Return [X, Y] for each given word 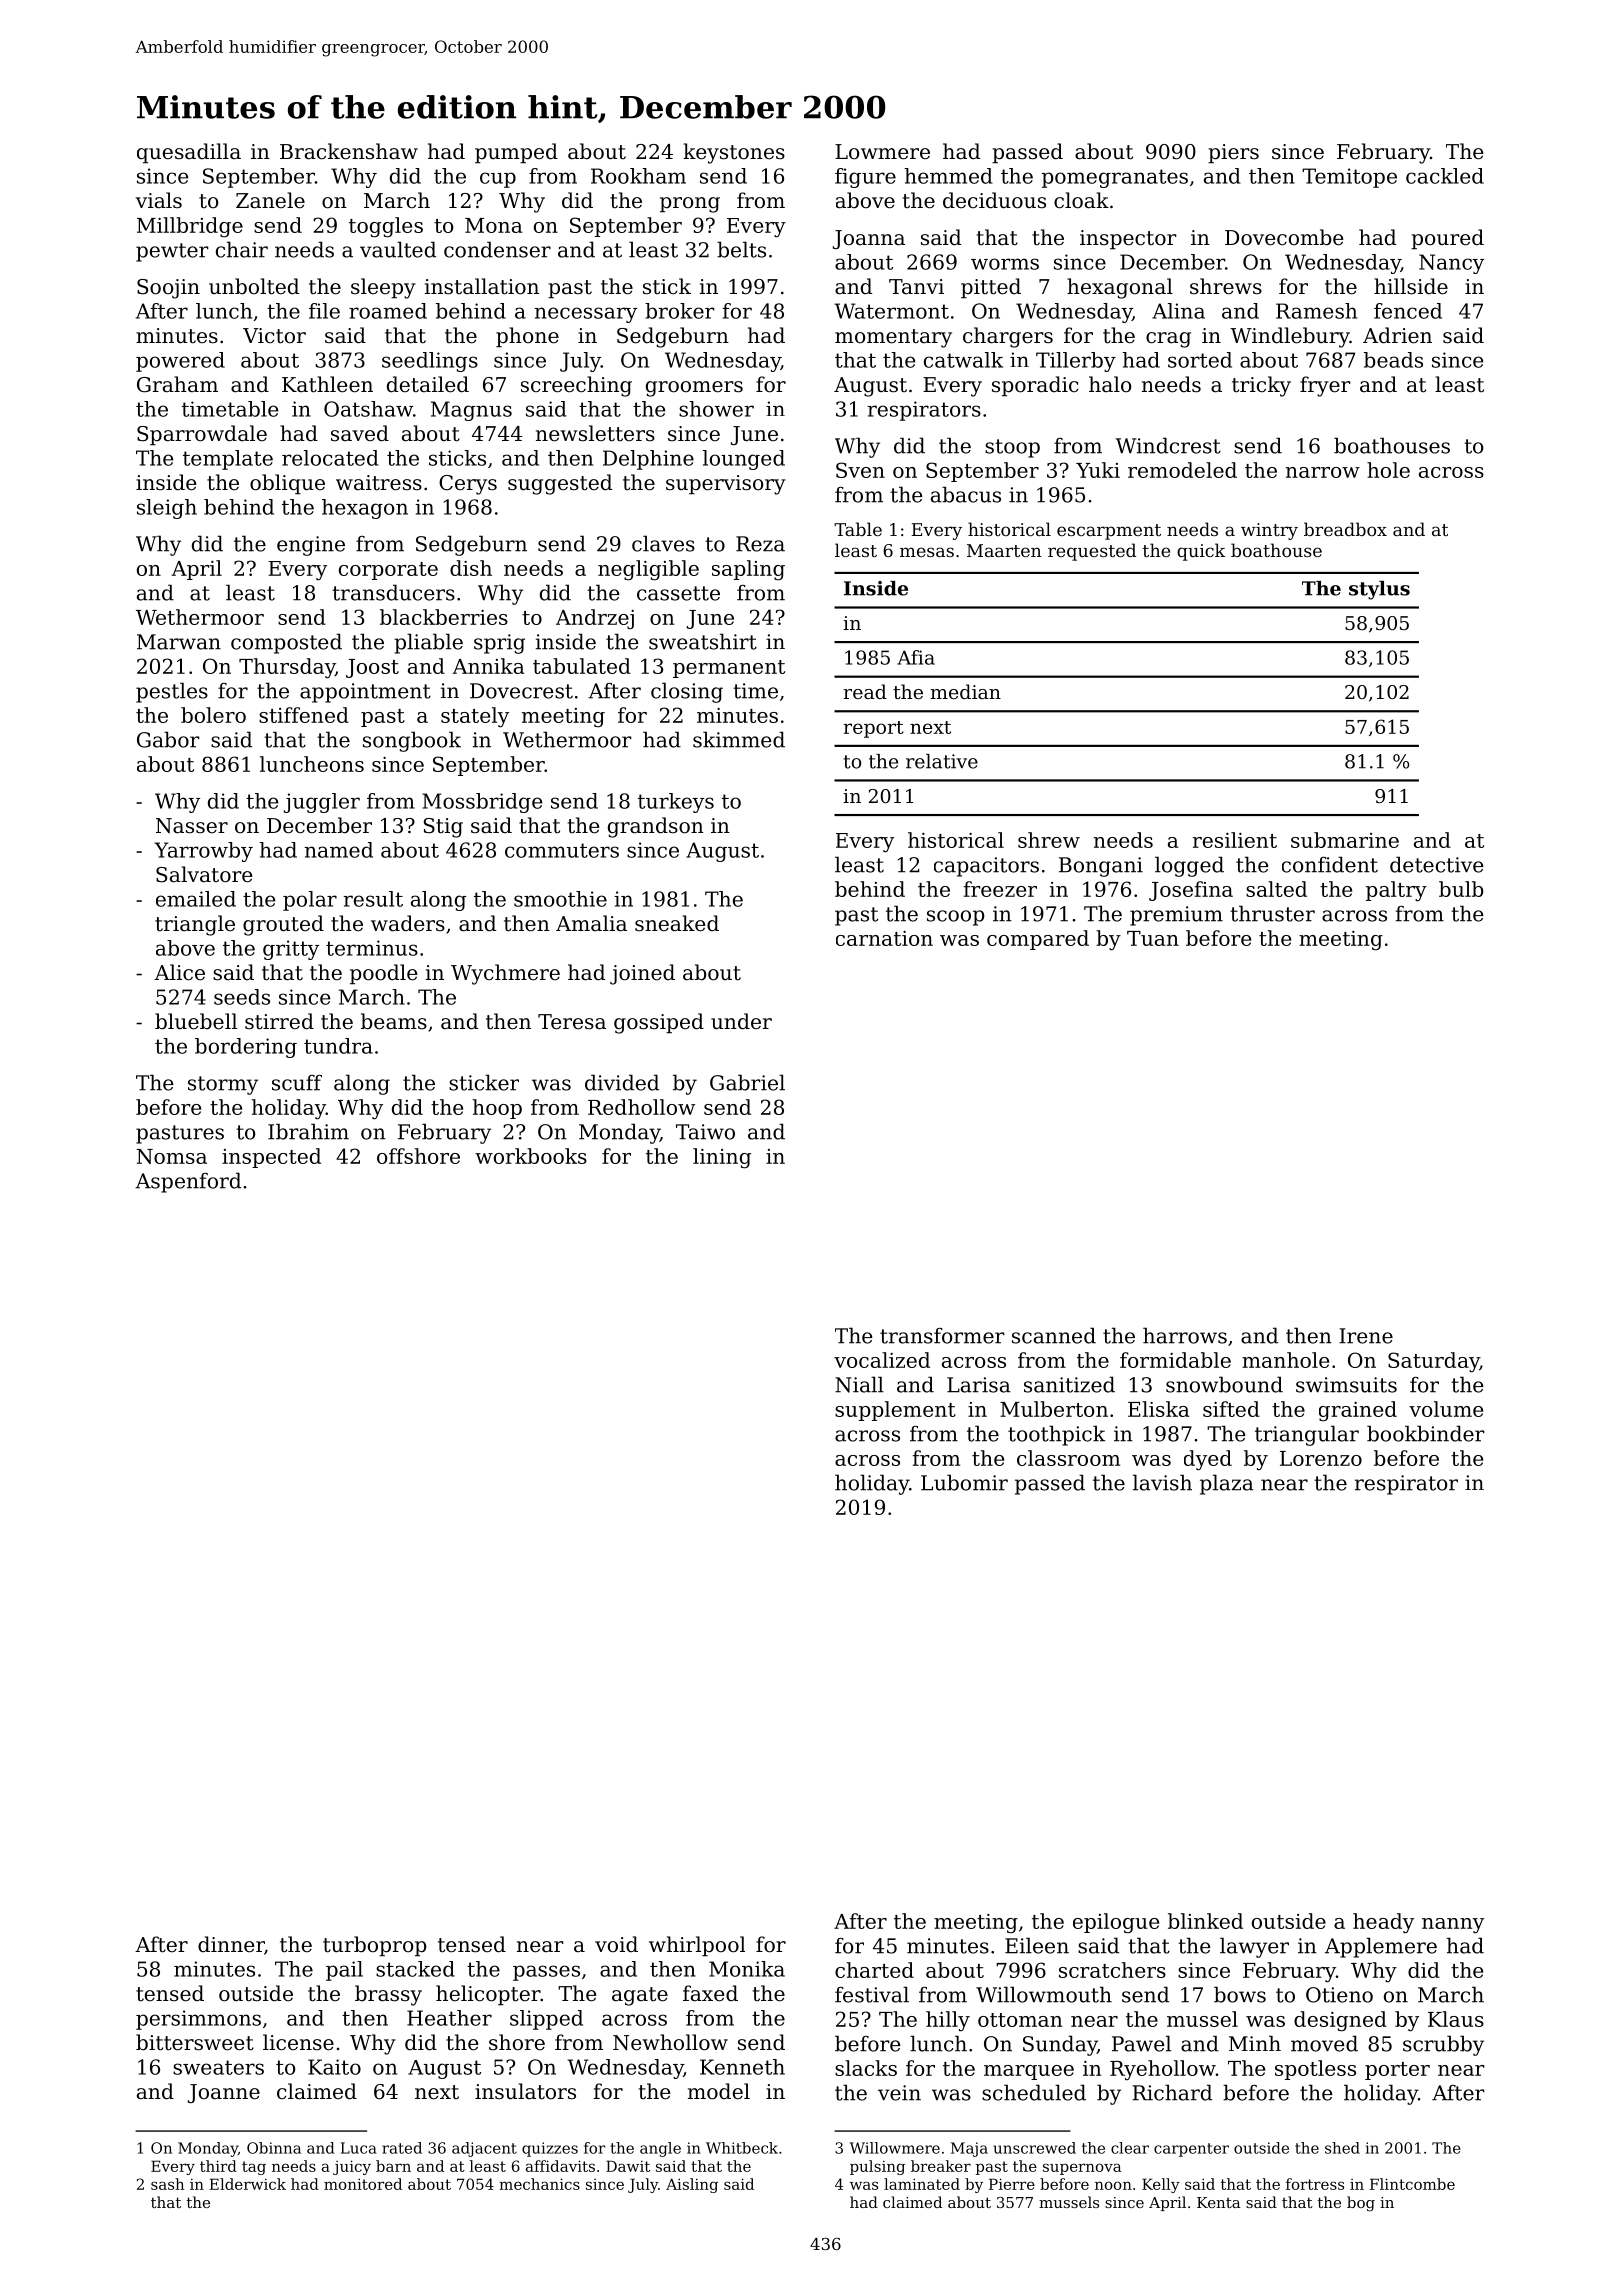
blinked [1205, 1921]
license [298, 2042]
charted [874, 1970]
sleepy [383, 288]
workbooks [531, 1156]
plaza [1227, 1484]
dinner [231, 1944]
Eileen [1037, 1945]
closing [687, 692]
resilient [1235, 840]
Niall [859, 1384]
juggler [322, 803]
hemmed [948, 176]
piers [1233, 154]
